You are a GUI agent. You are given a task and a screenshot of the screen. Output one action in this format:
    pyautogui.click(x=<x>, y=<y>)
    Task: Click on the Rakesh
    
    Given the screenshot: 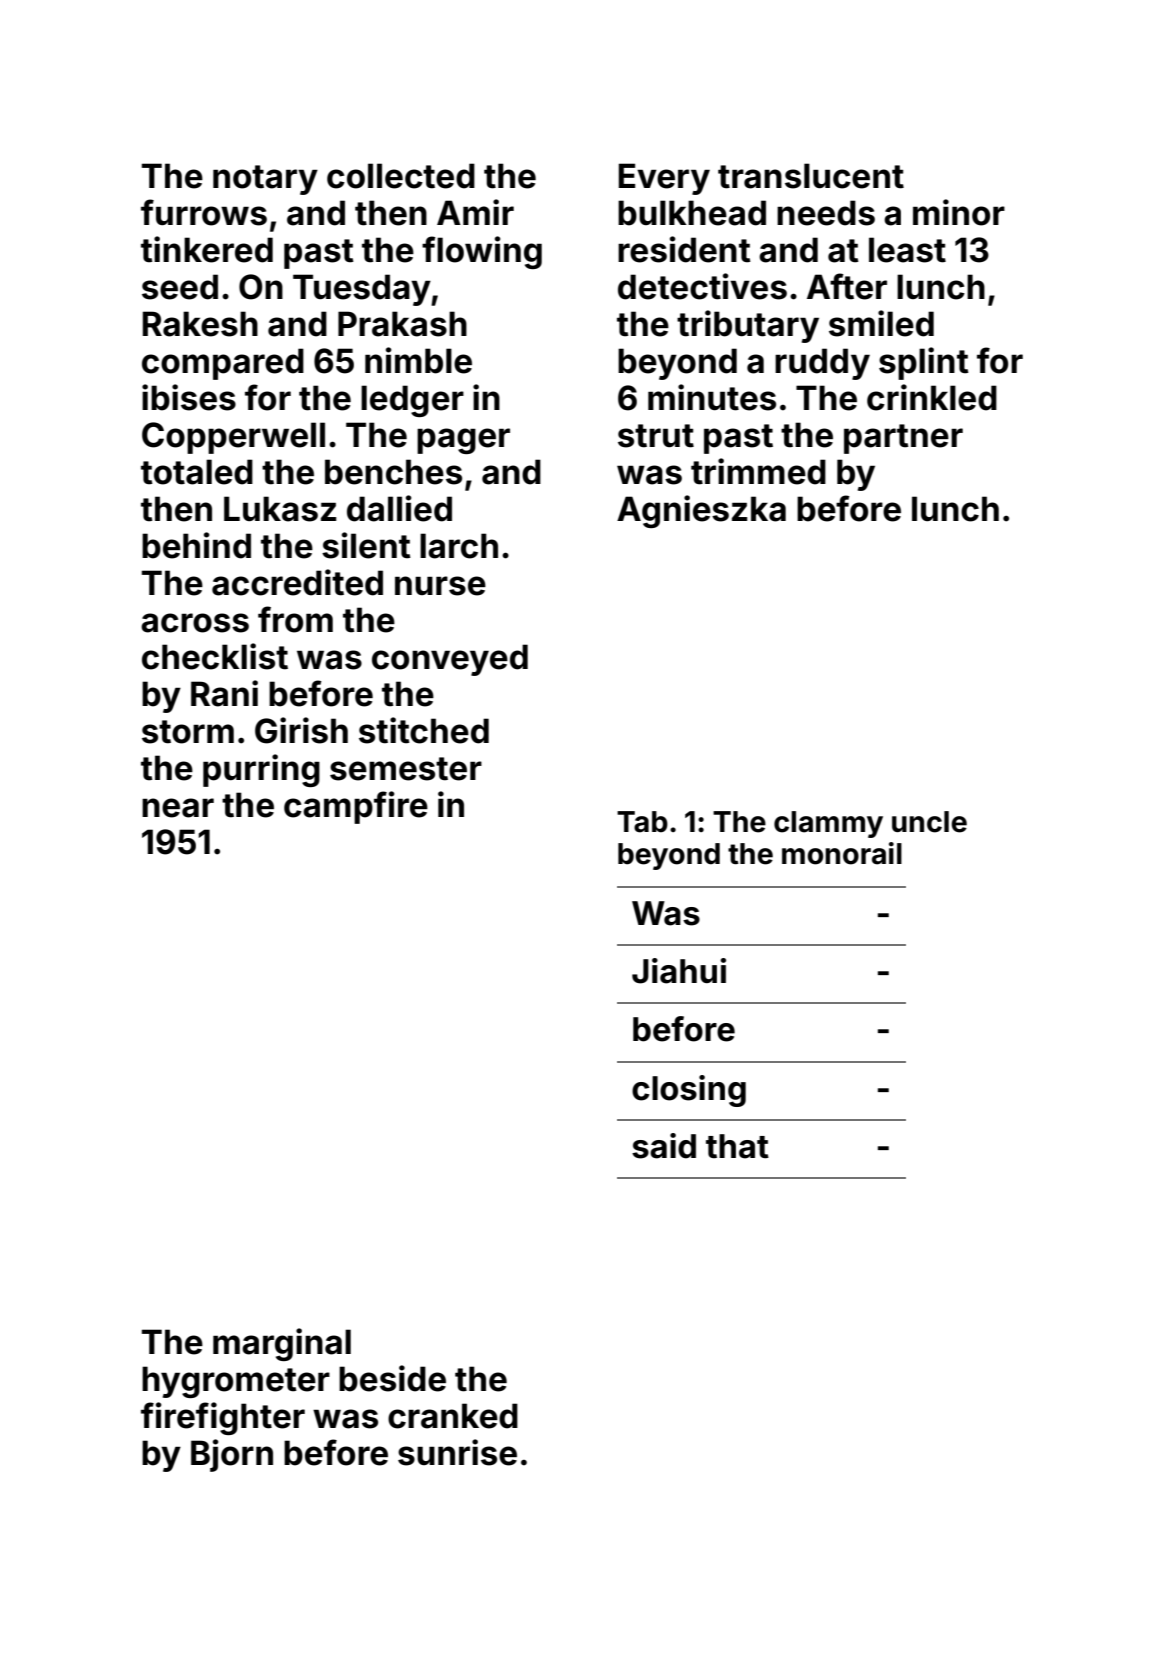 What is the action you would take?
    pyautogui.click(x=200, y=324)
